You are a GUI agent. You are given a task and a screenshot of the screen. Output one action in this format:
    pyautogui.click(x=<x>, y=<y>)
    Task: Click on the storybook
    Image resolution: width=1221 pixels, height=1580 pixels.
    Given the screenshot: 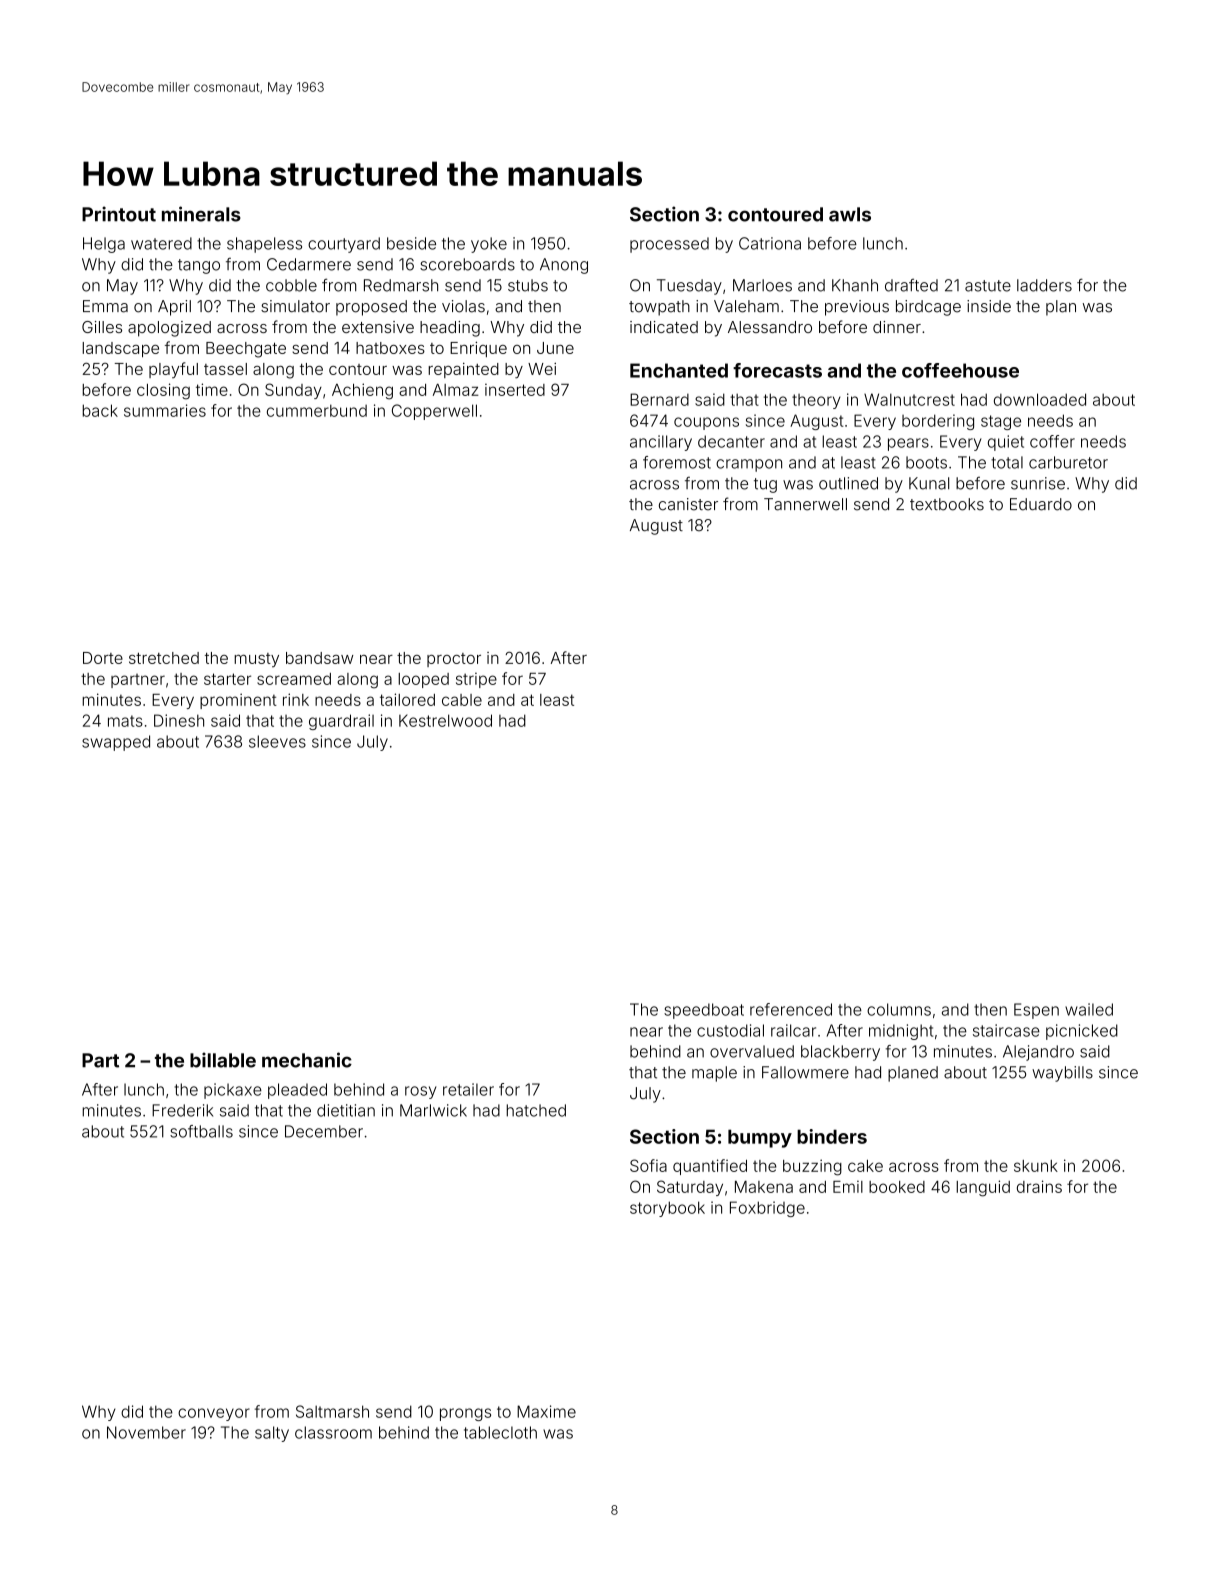 What is the action you would take?
    pyautogui.click(x=667, y=1209)
